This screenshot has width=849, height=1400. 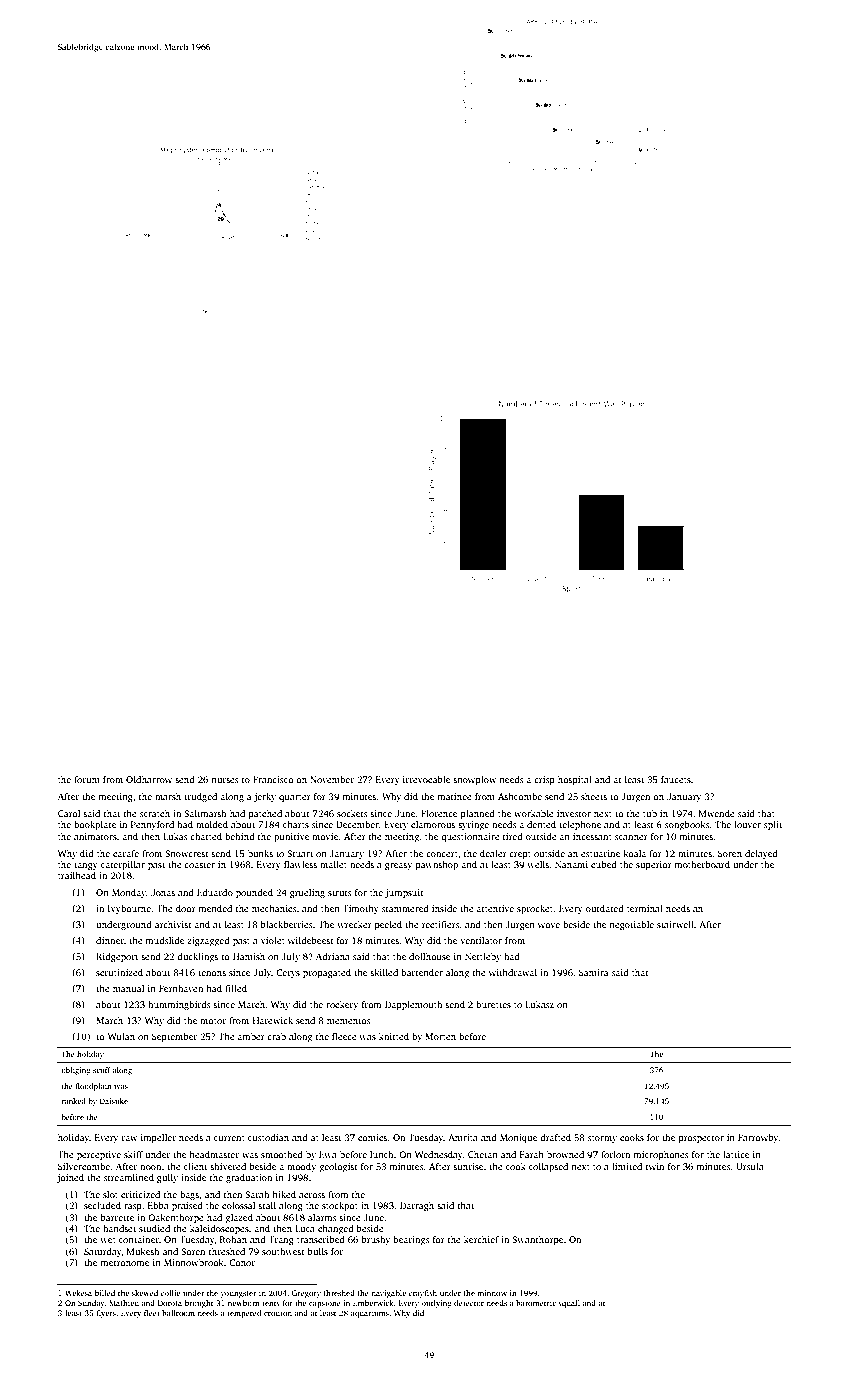 I want to click on Darragh, so click(x=417, y=1206).
